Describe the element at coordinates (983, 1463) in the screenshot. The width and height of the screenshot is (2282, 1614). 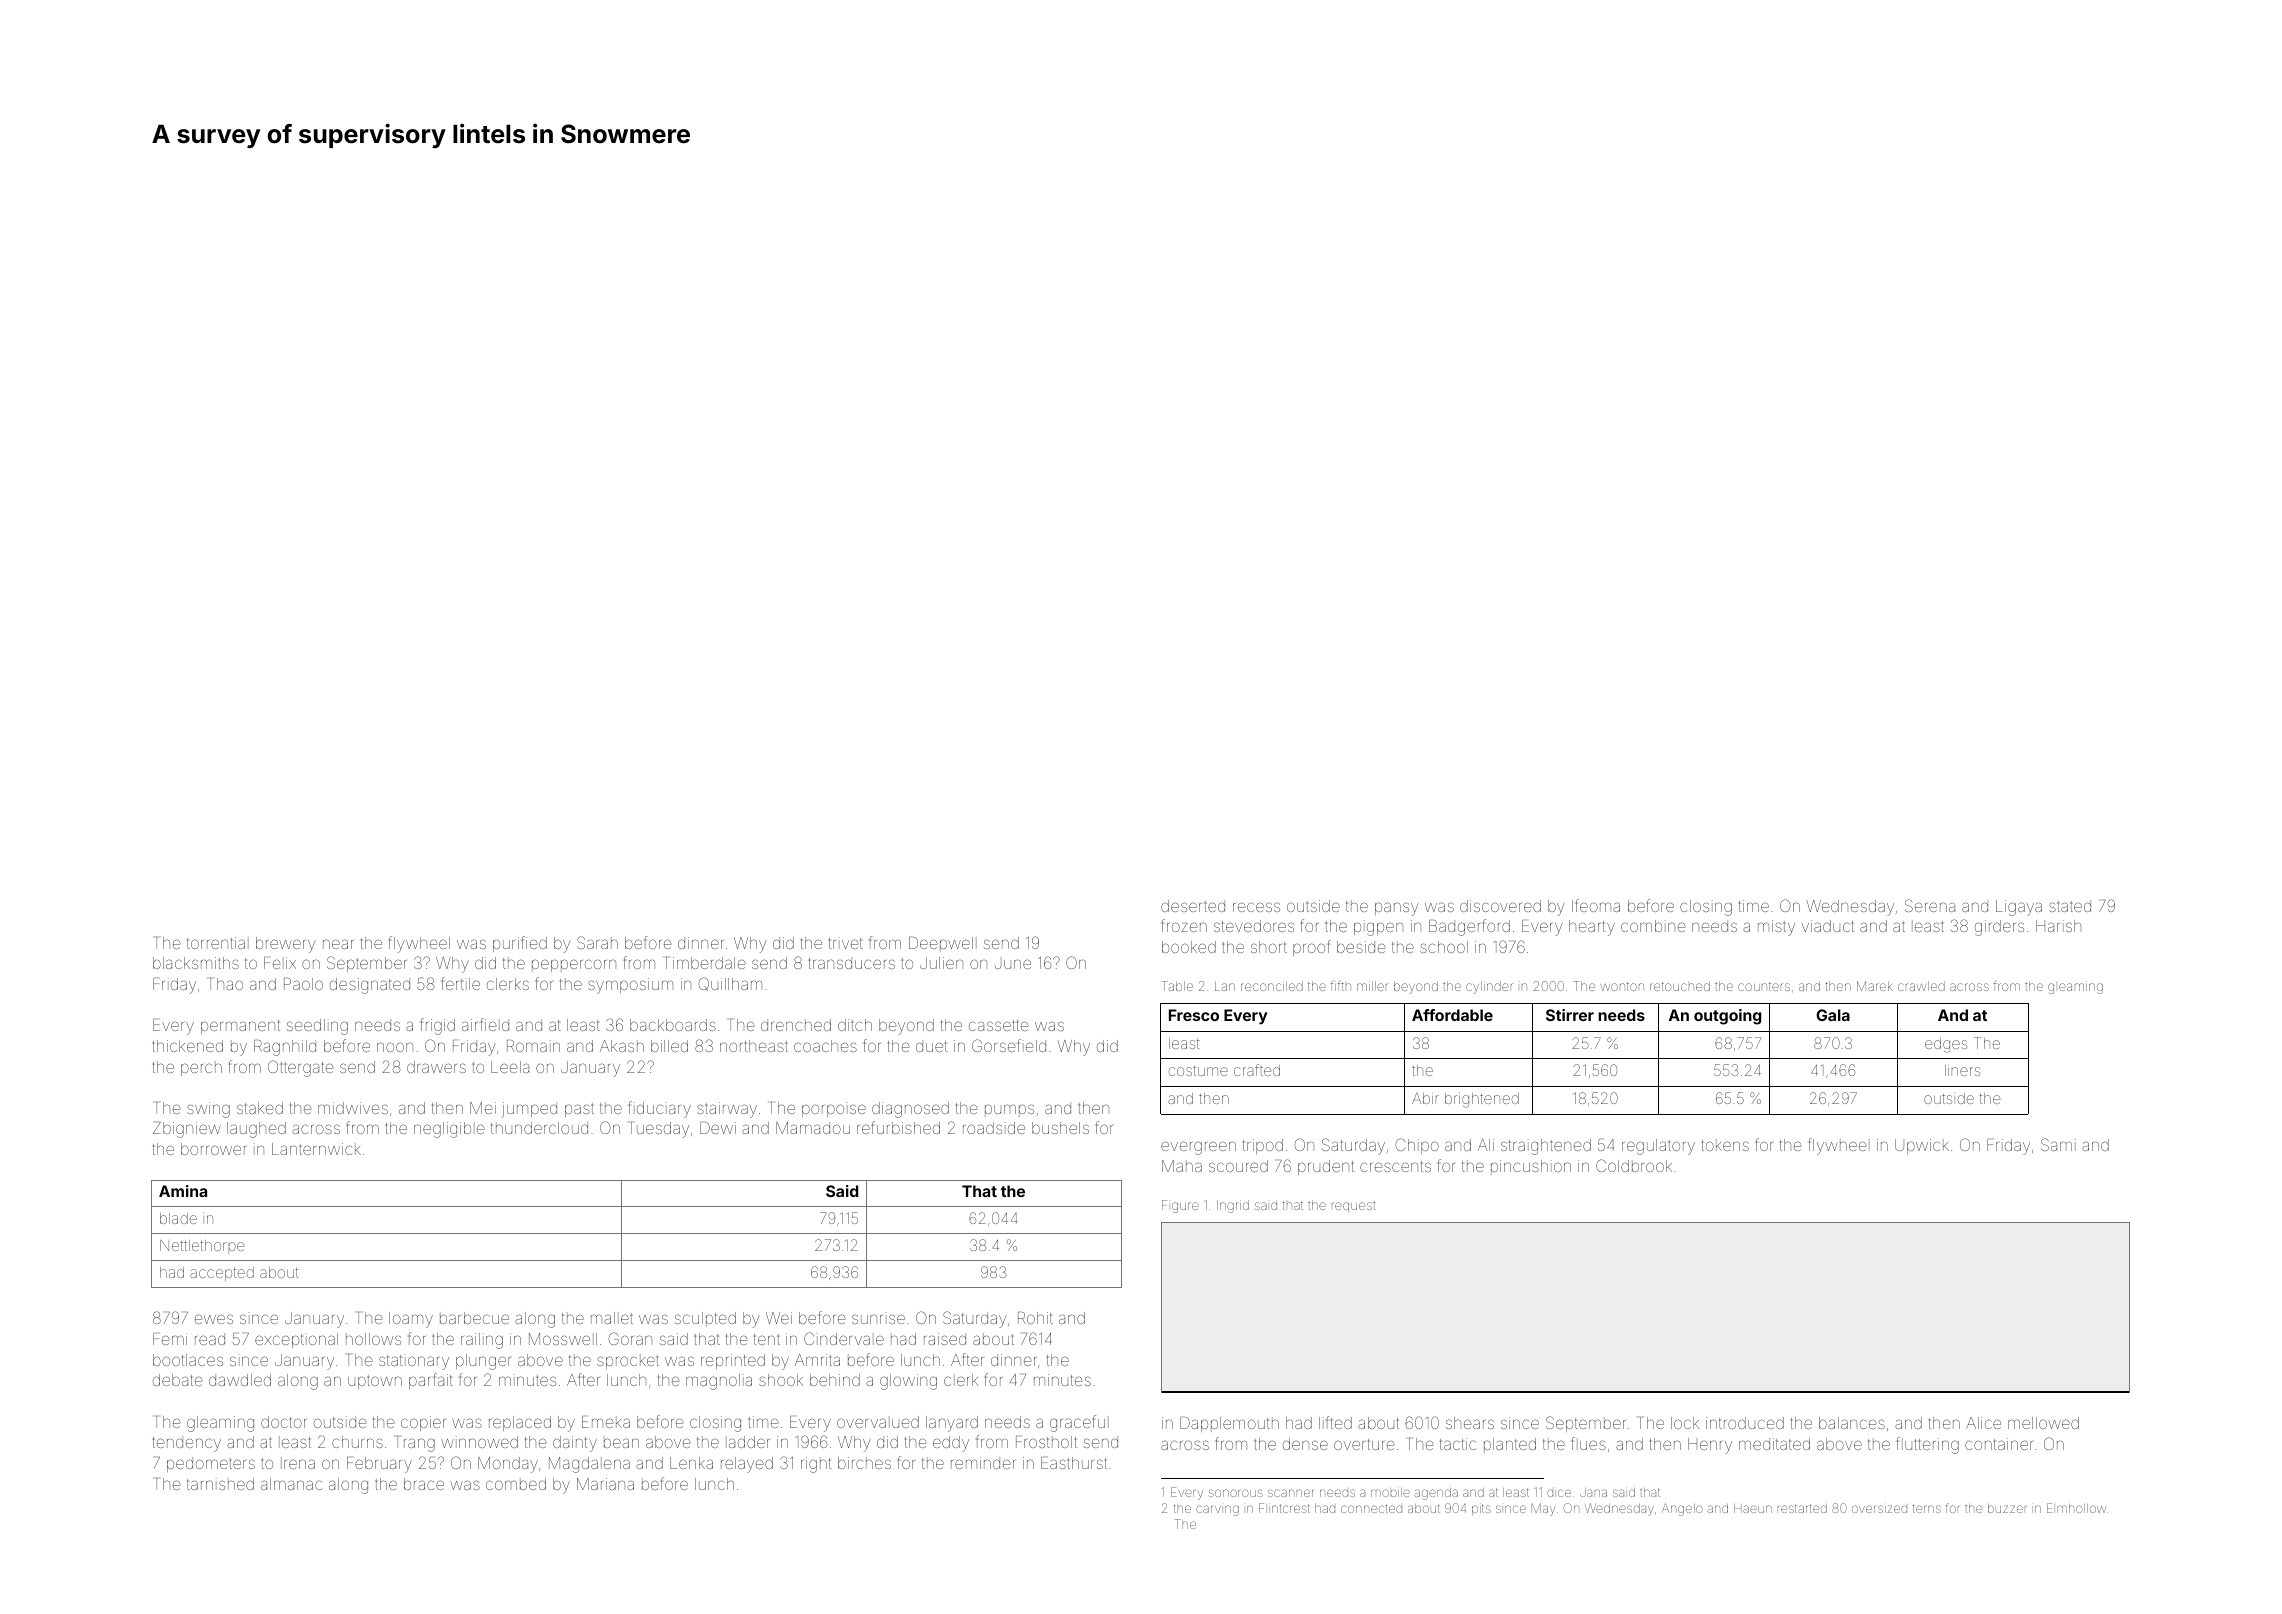
I see `reminder` at that location.
